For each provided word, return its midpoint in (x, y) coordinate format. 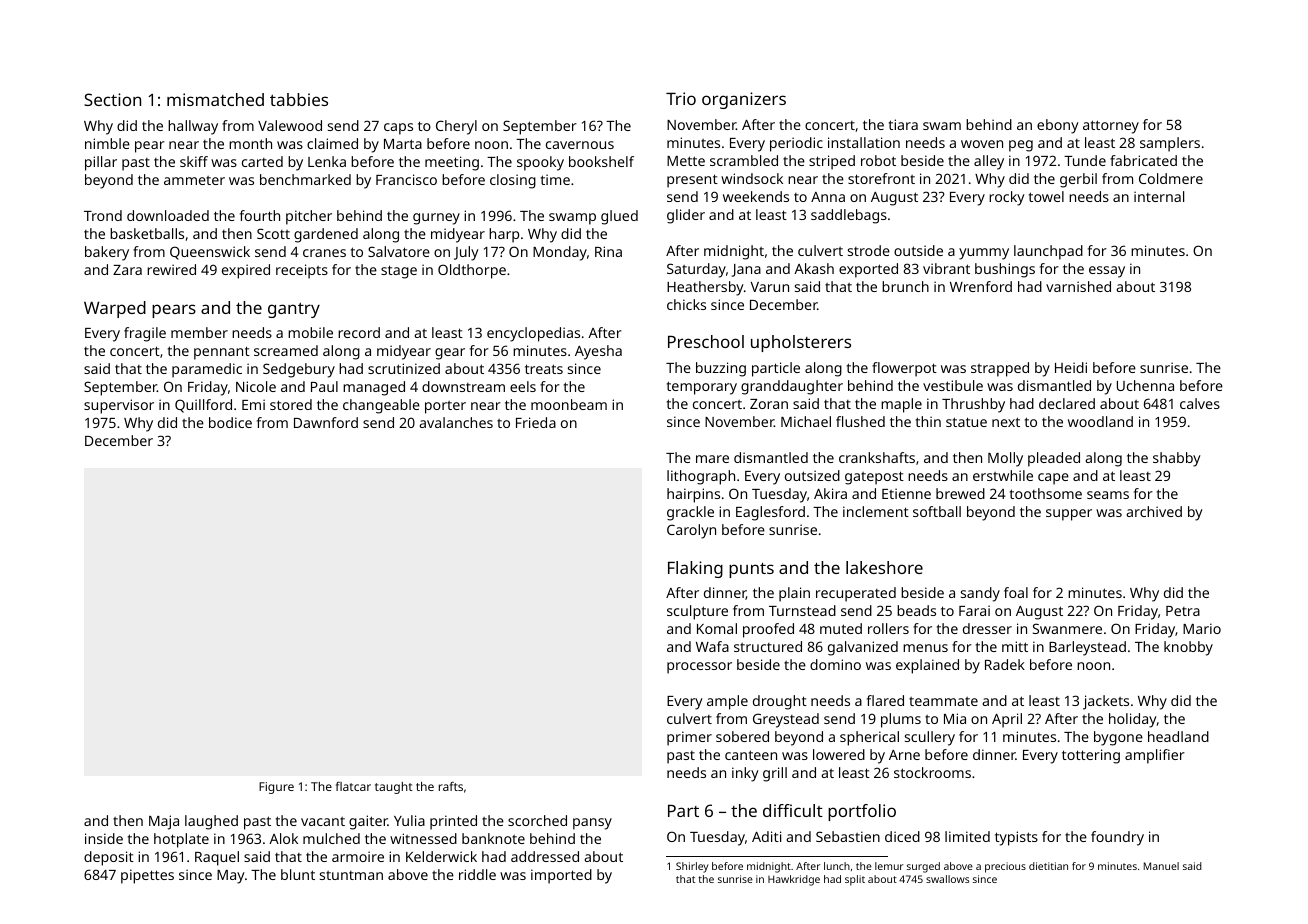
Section (112, 99)
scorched (537, 820)
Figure (276, 788)
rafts (451, 786)
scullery (930, 738)
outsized (812, 475)
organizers (744, 100)
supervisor (119, 406)
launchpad (1048, 252)
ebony (1058, 126)
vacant (323, 821)
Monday (560, 253)
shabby (1177, 459)
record (359, 332)
